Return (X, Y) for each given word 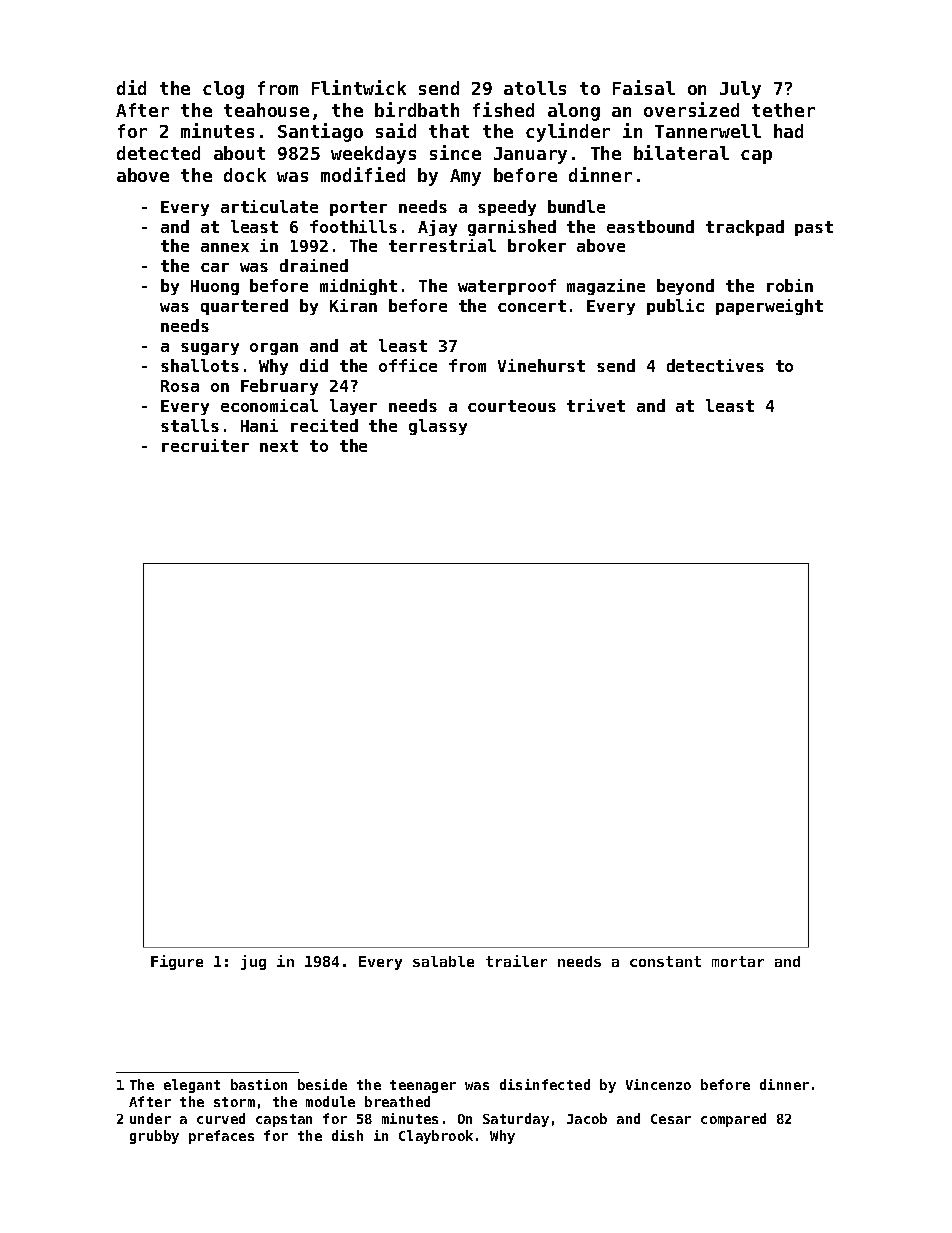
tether (783, 110)
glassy (438, 427)
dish (347, 1135)
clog (223, 90)
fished (503, 109)
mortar (738, 961)
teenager (423, 1086)
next (279, 446)
